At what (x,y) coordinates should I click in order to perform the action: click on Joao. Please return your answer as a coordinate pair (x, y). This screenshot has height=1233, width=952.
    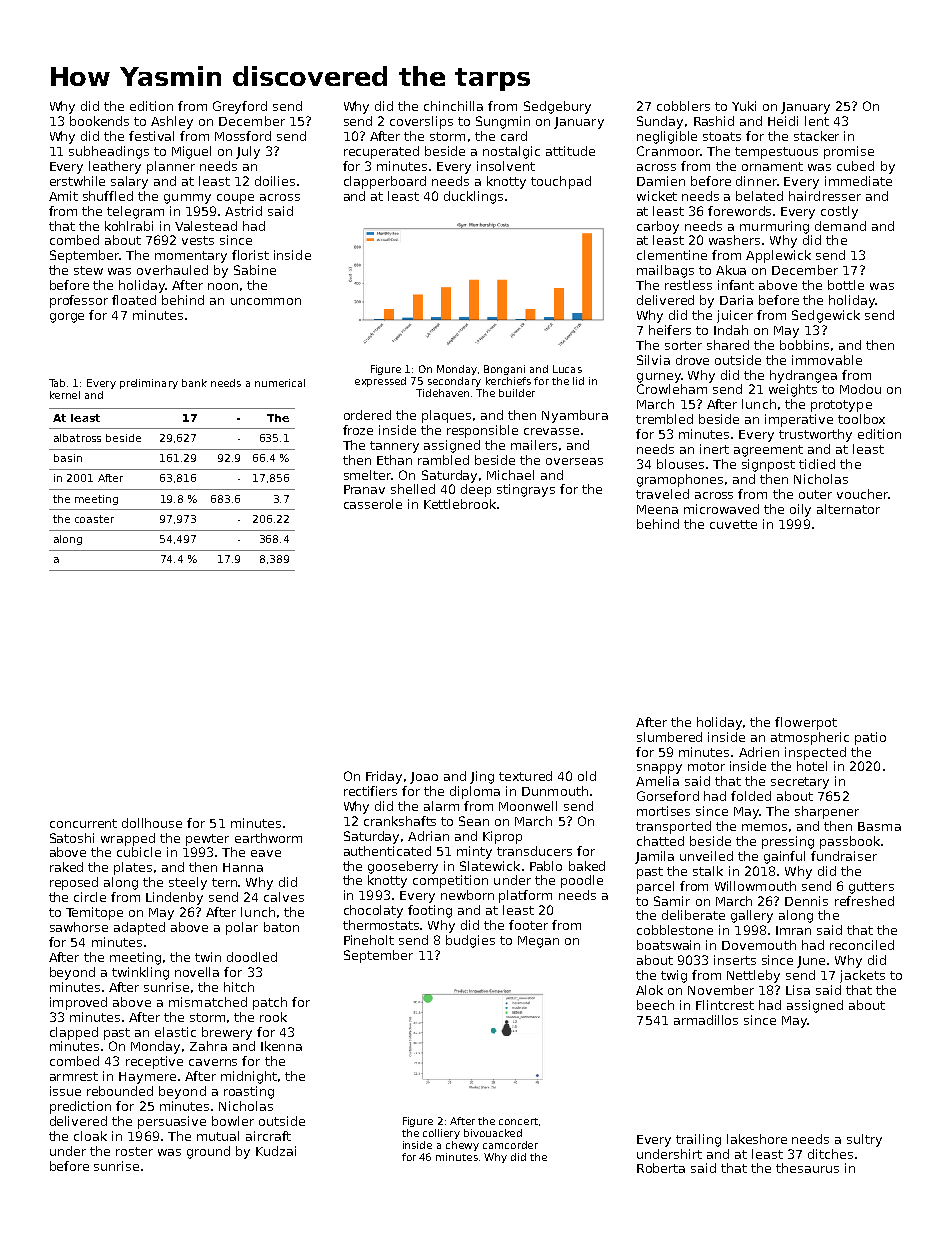
    Looking at the image, I should click on (424, 778).
